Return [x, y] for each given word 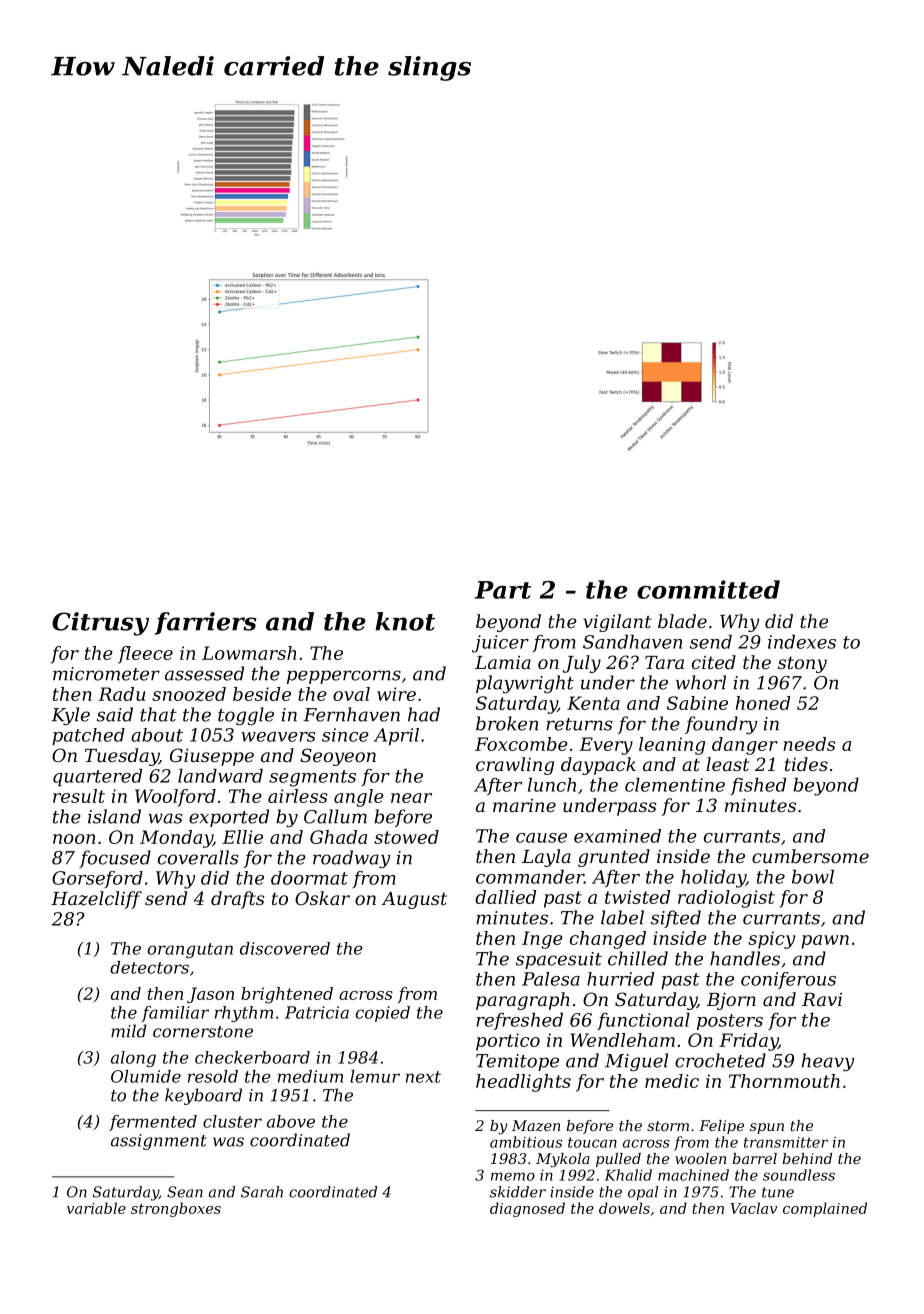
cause [541, 838]
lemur [375, 1076]
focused [115, 859]
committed [708, 589]
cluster [232, 1121]
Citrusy [100, 624]
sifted [676, 919]
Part [503, 590]
